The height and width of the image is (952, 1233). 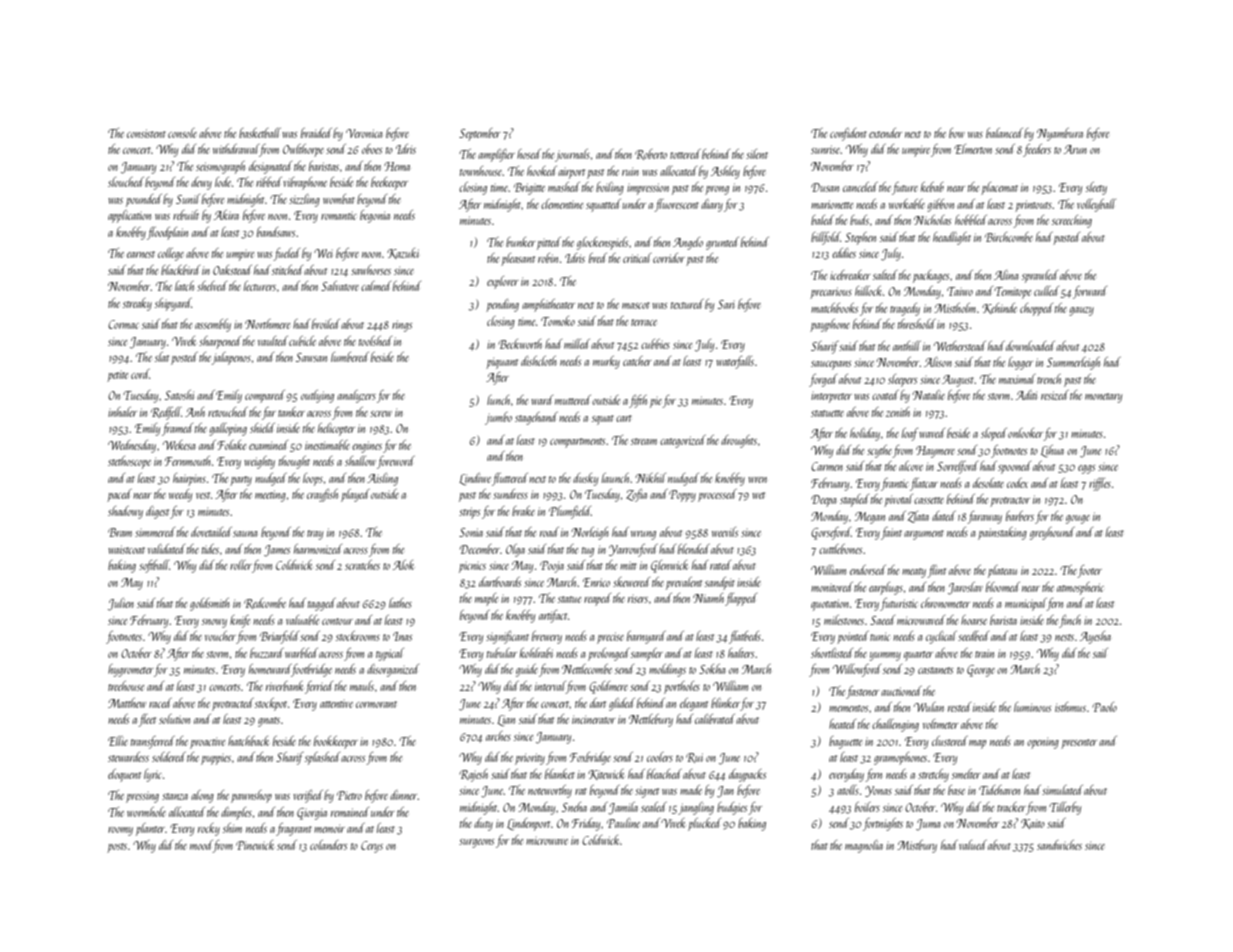 I want to click on sandpit, so click(x=720, y=583).
